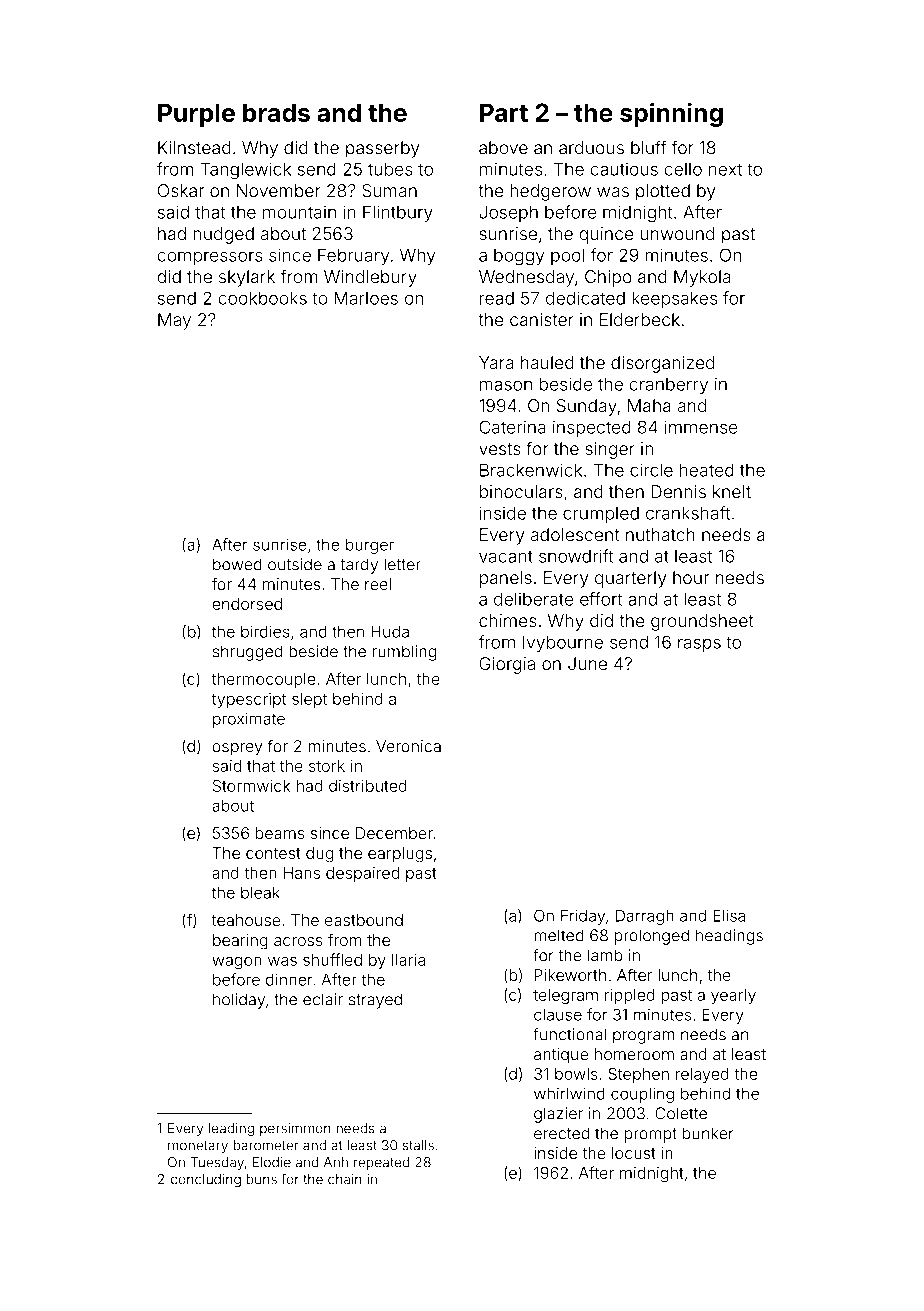 This document has width=924, height=1311. What do you see at coordinates (418, 1145) in the document?
I see `stalls` at bounding box center [418, 1145].
